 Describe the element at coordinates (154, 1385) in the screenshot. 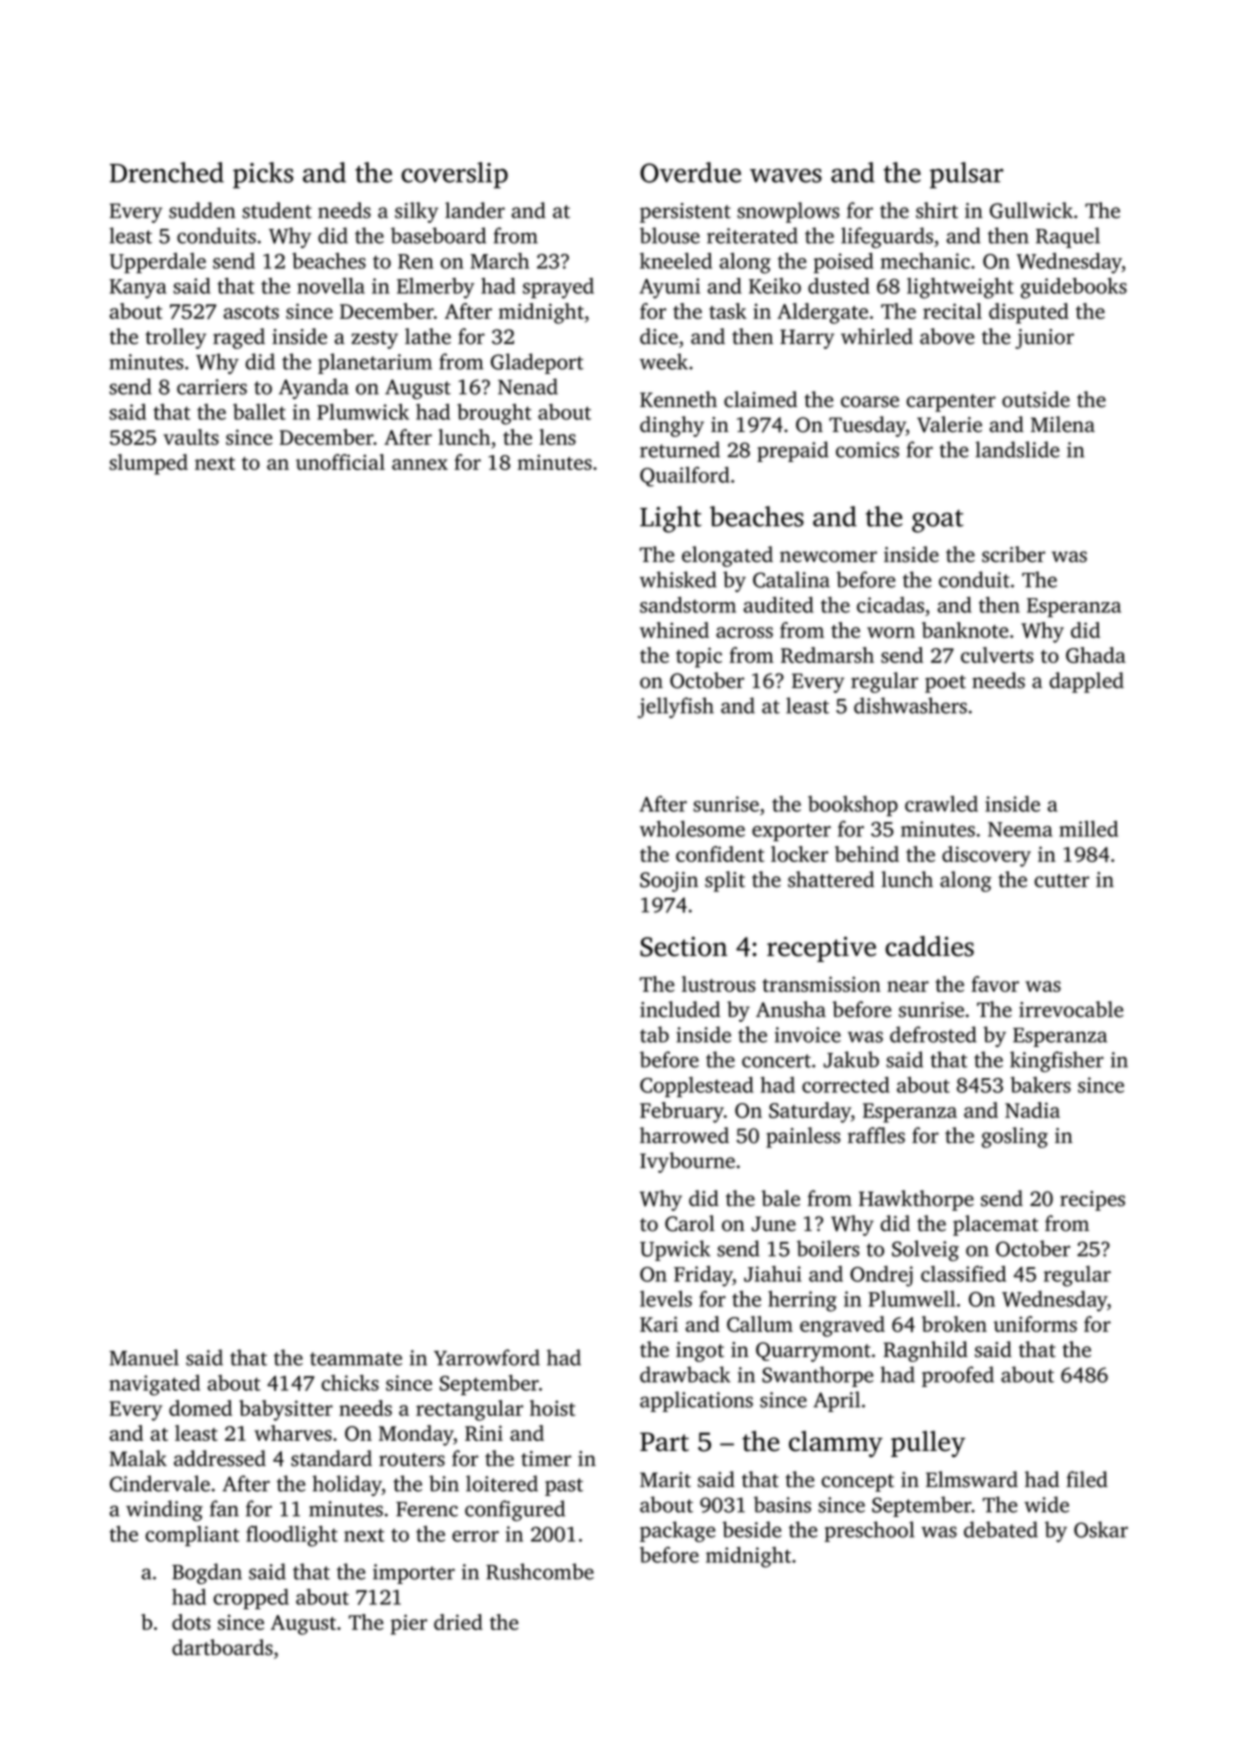

I see `navigated` at that location.
